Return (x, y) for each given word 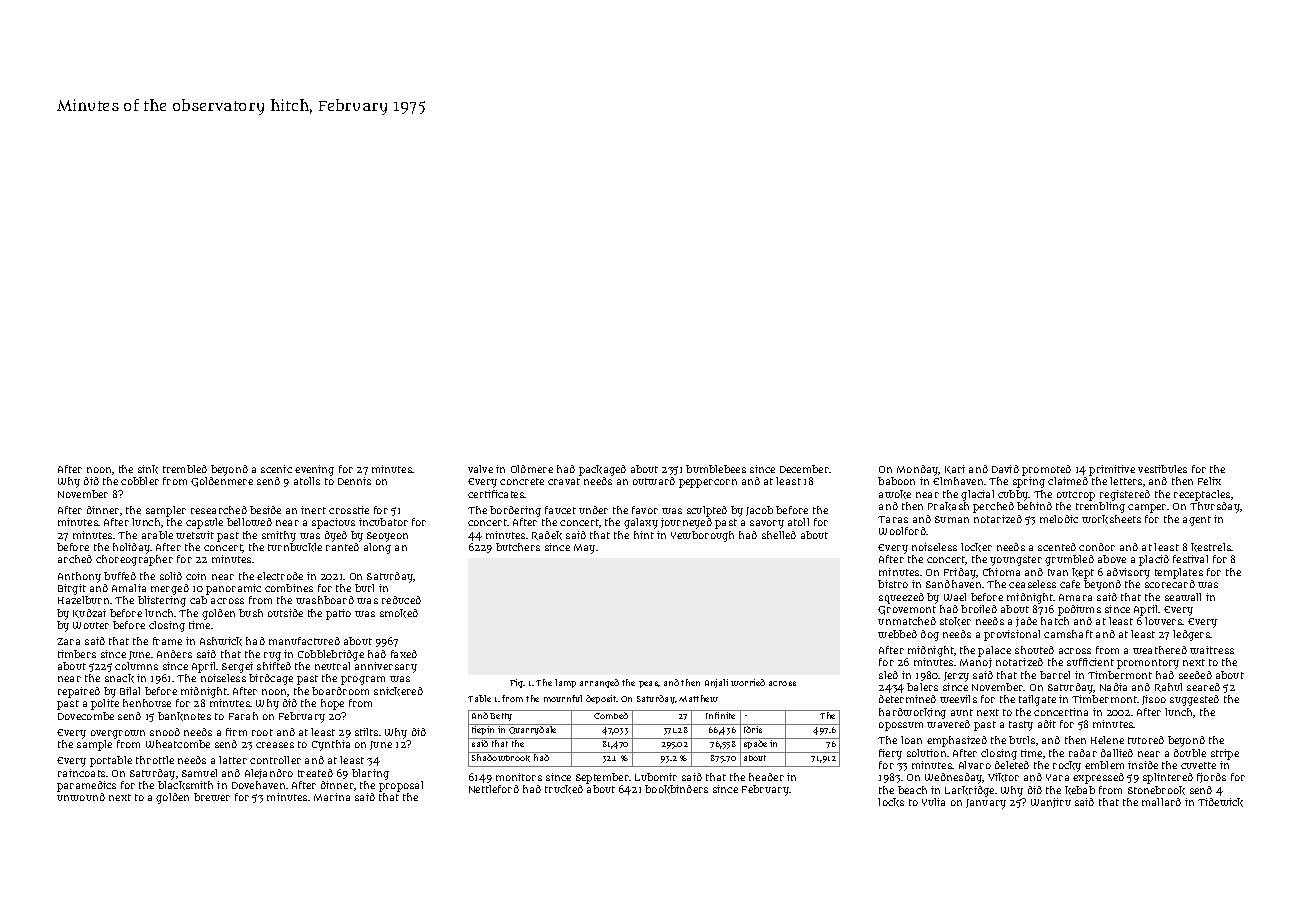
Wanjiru (1051, 803)
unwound (81, 797)
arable (157, 535)
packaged (602, 470)
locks (891, 802)
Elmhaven (958, 481)
